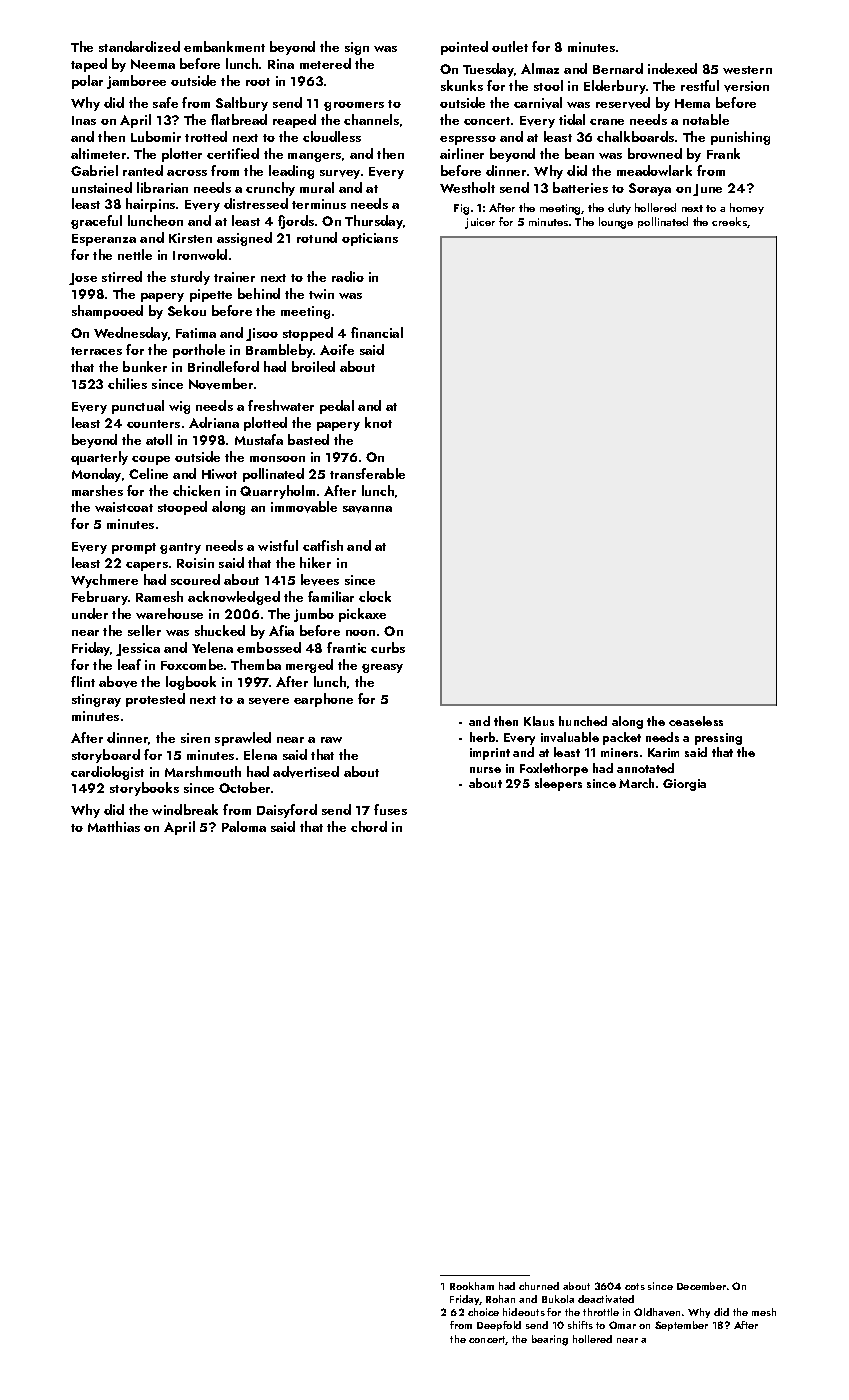  Describe the element at coordinates (472, 1286) in the page. I see `Rookham` at that location.
